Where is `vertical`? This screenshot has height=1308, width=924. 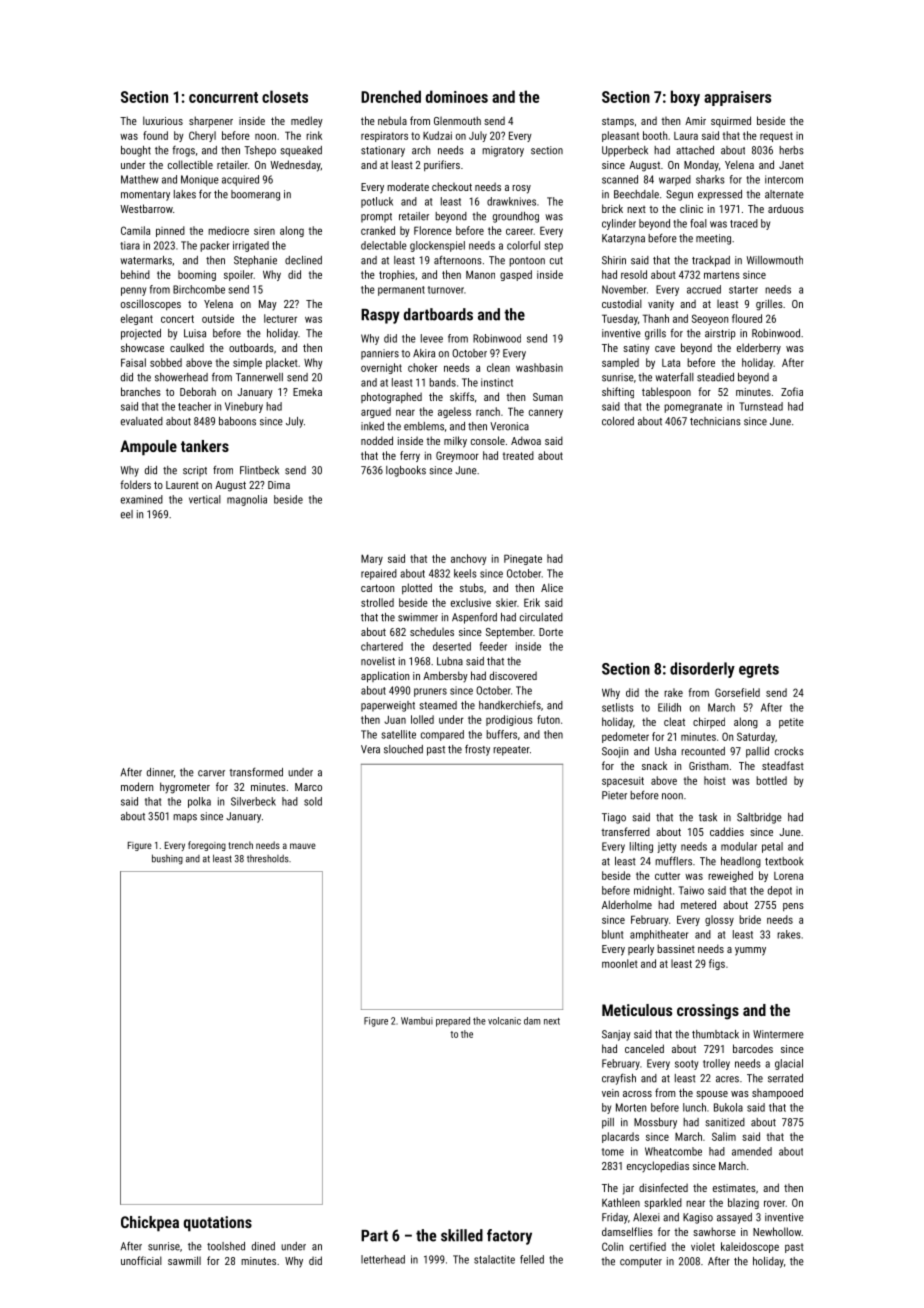
vertical is located at coordinates (205, 499).
